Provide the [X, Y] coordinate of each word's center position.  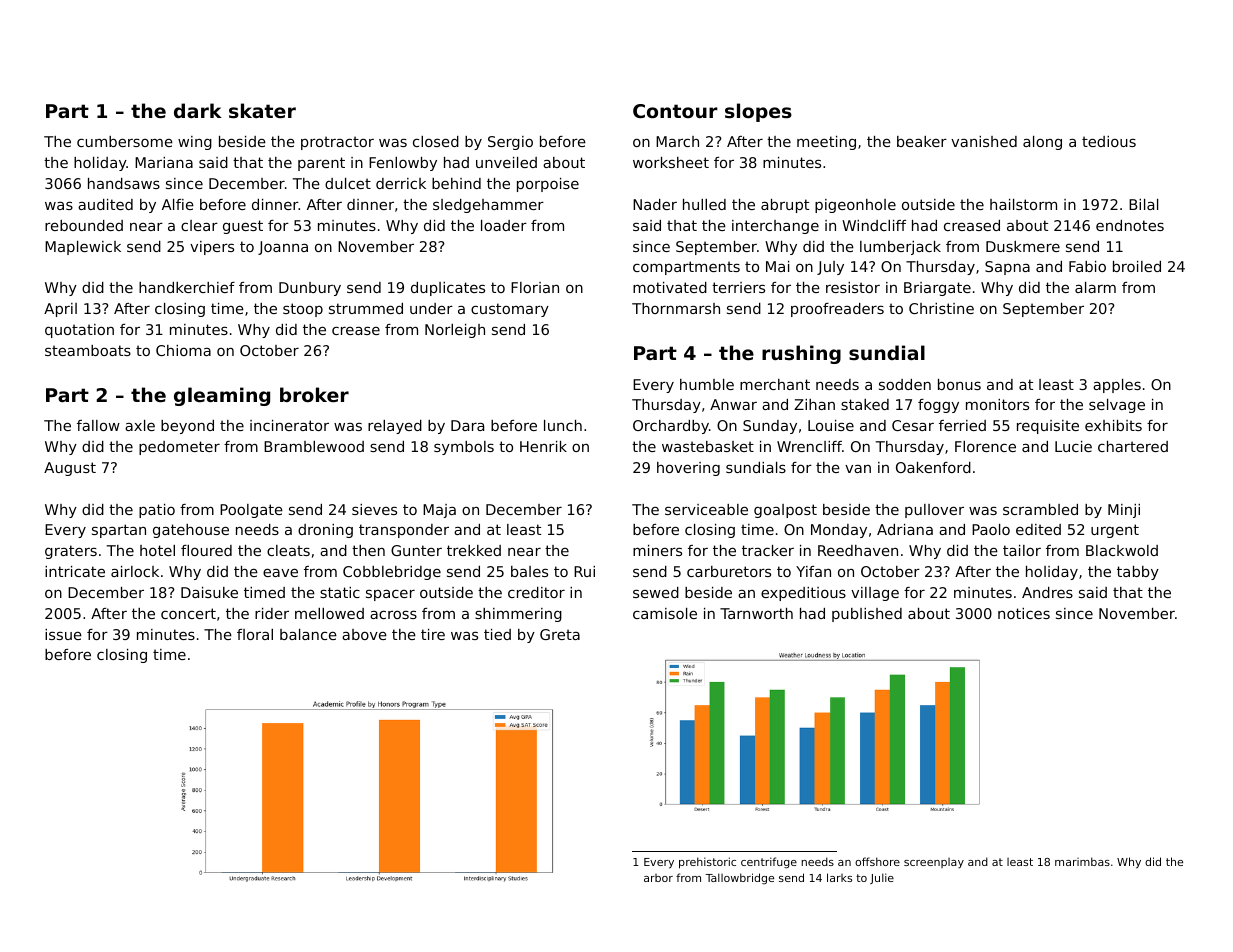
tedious [1109, 141]
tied [497, 634]
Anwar [733, 404]
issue [63, 634]
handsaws [124, 183]
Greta [560, 634]
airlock [135, 571]
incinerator [289, 425]
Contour [675, 111]
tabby [1138, 573]
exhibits [1113, 425]
